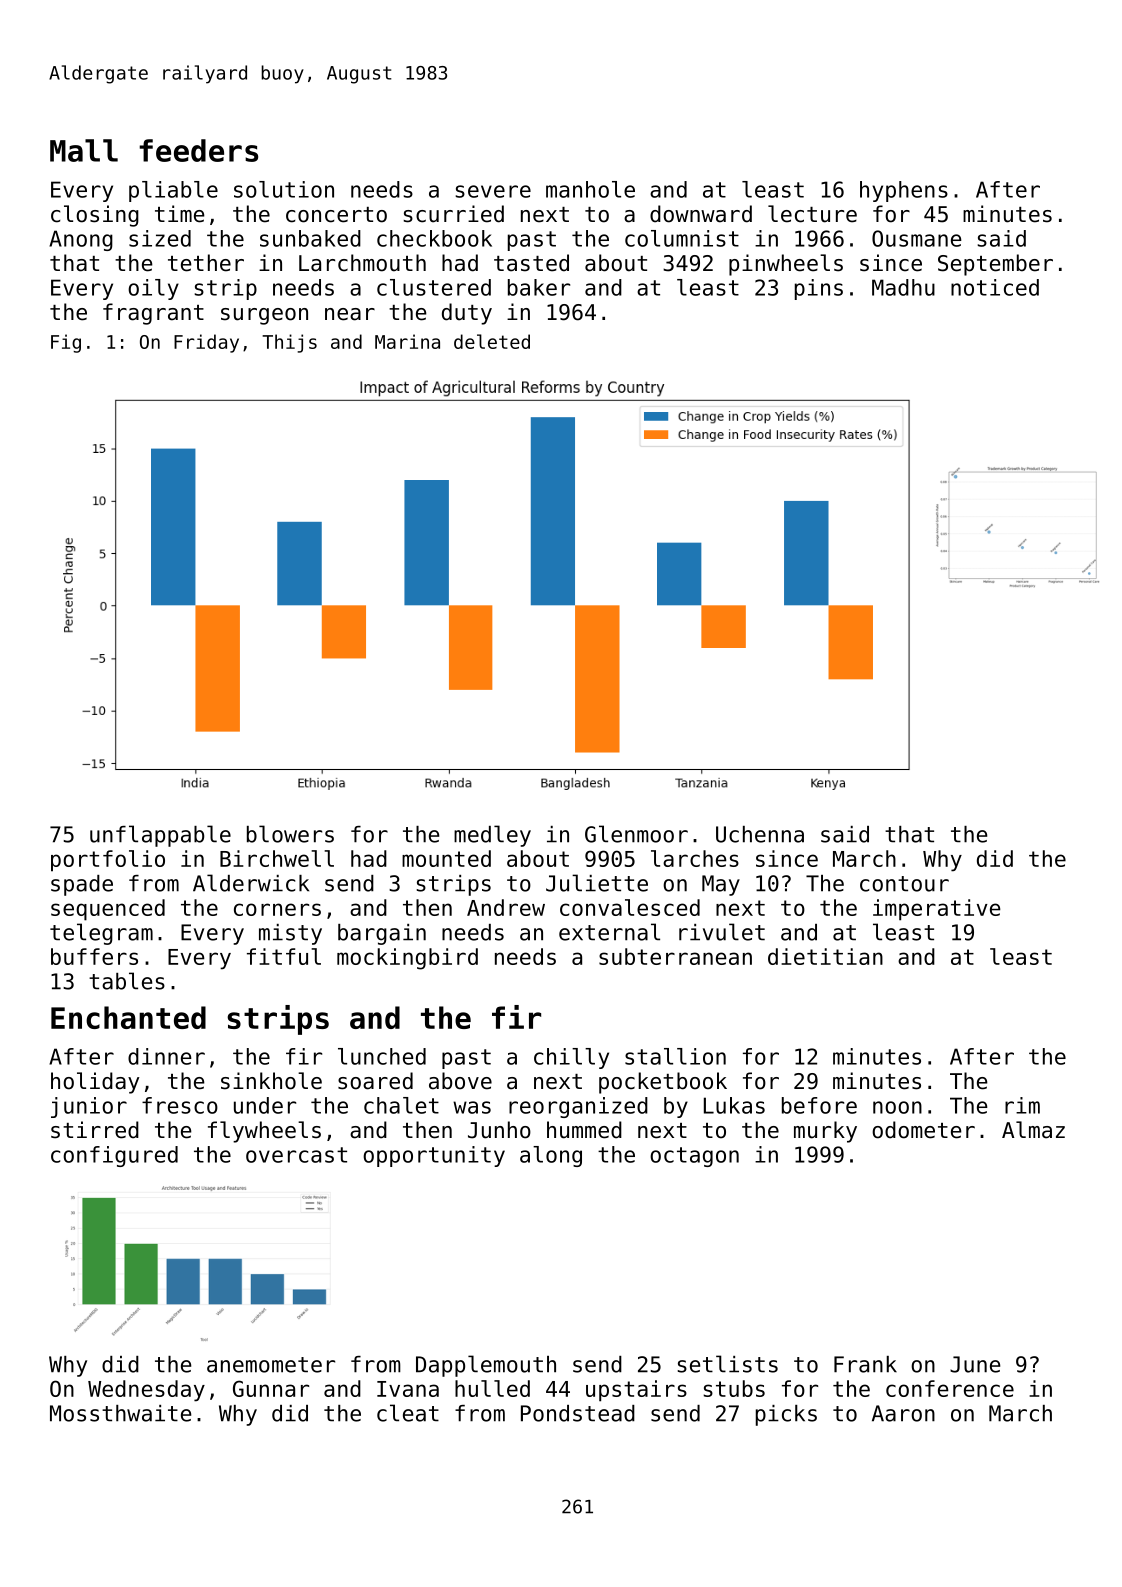  Describe the element at coordinates (571, 1058) in the screenshot. I see `chilly` at that location.
